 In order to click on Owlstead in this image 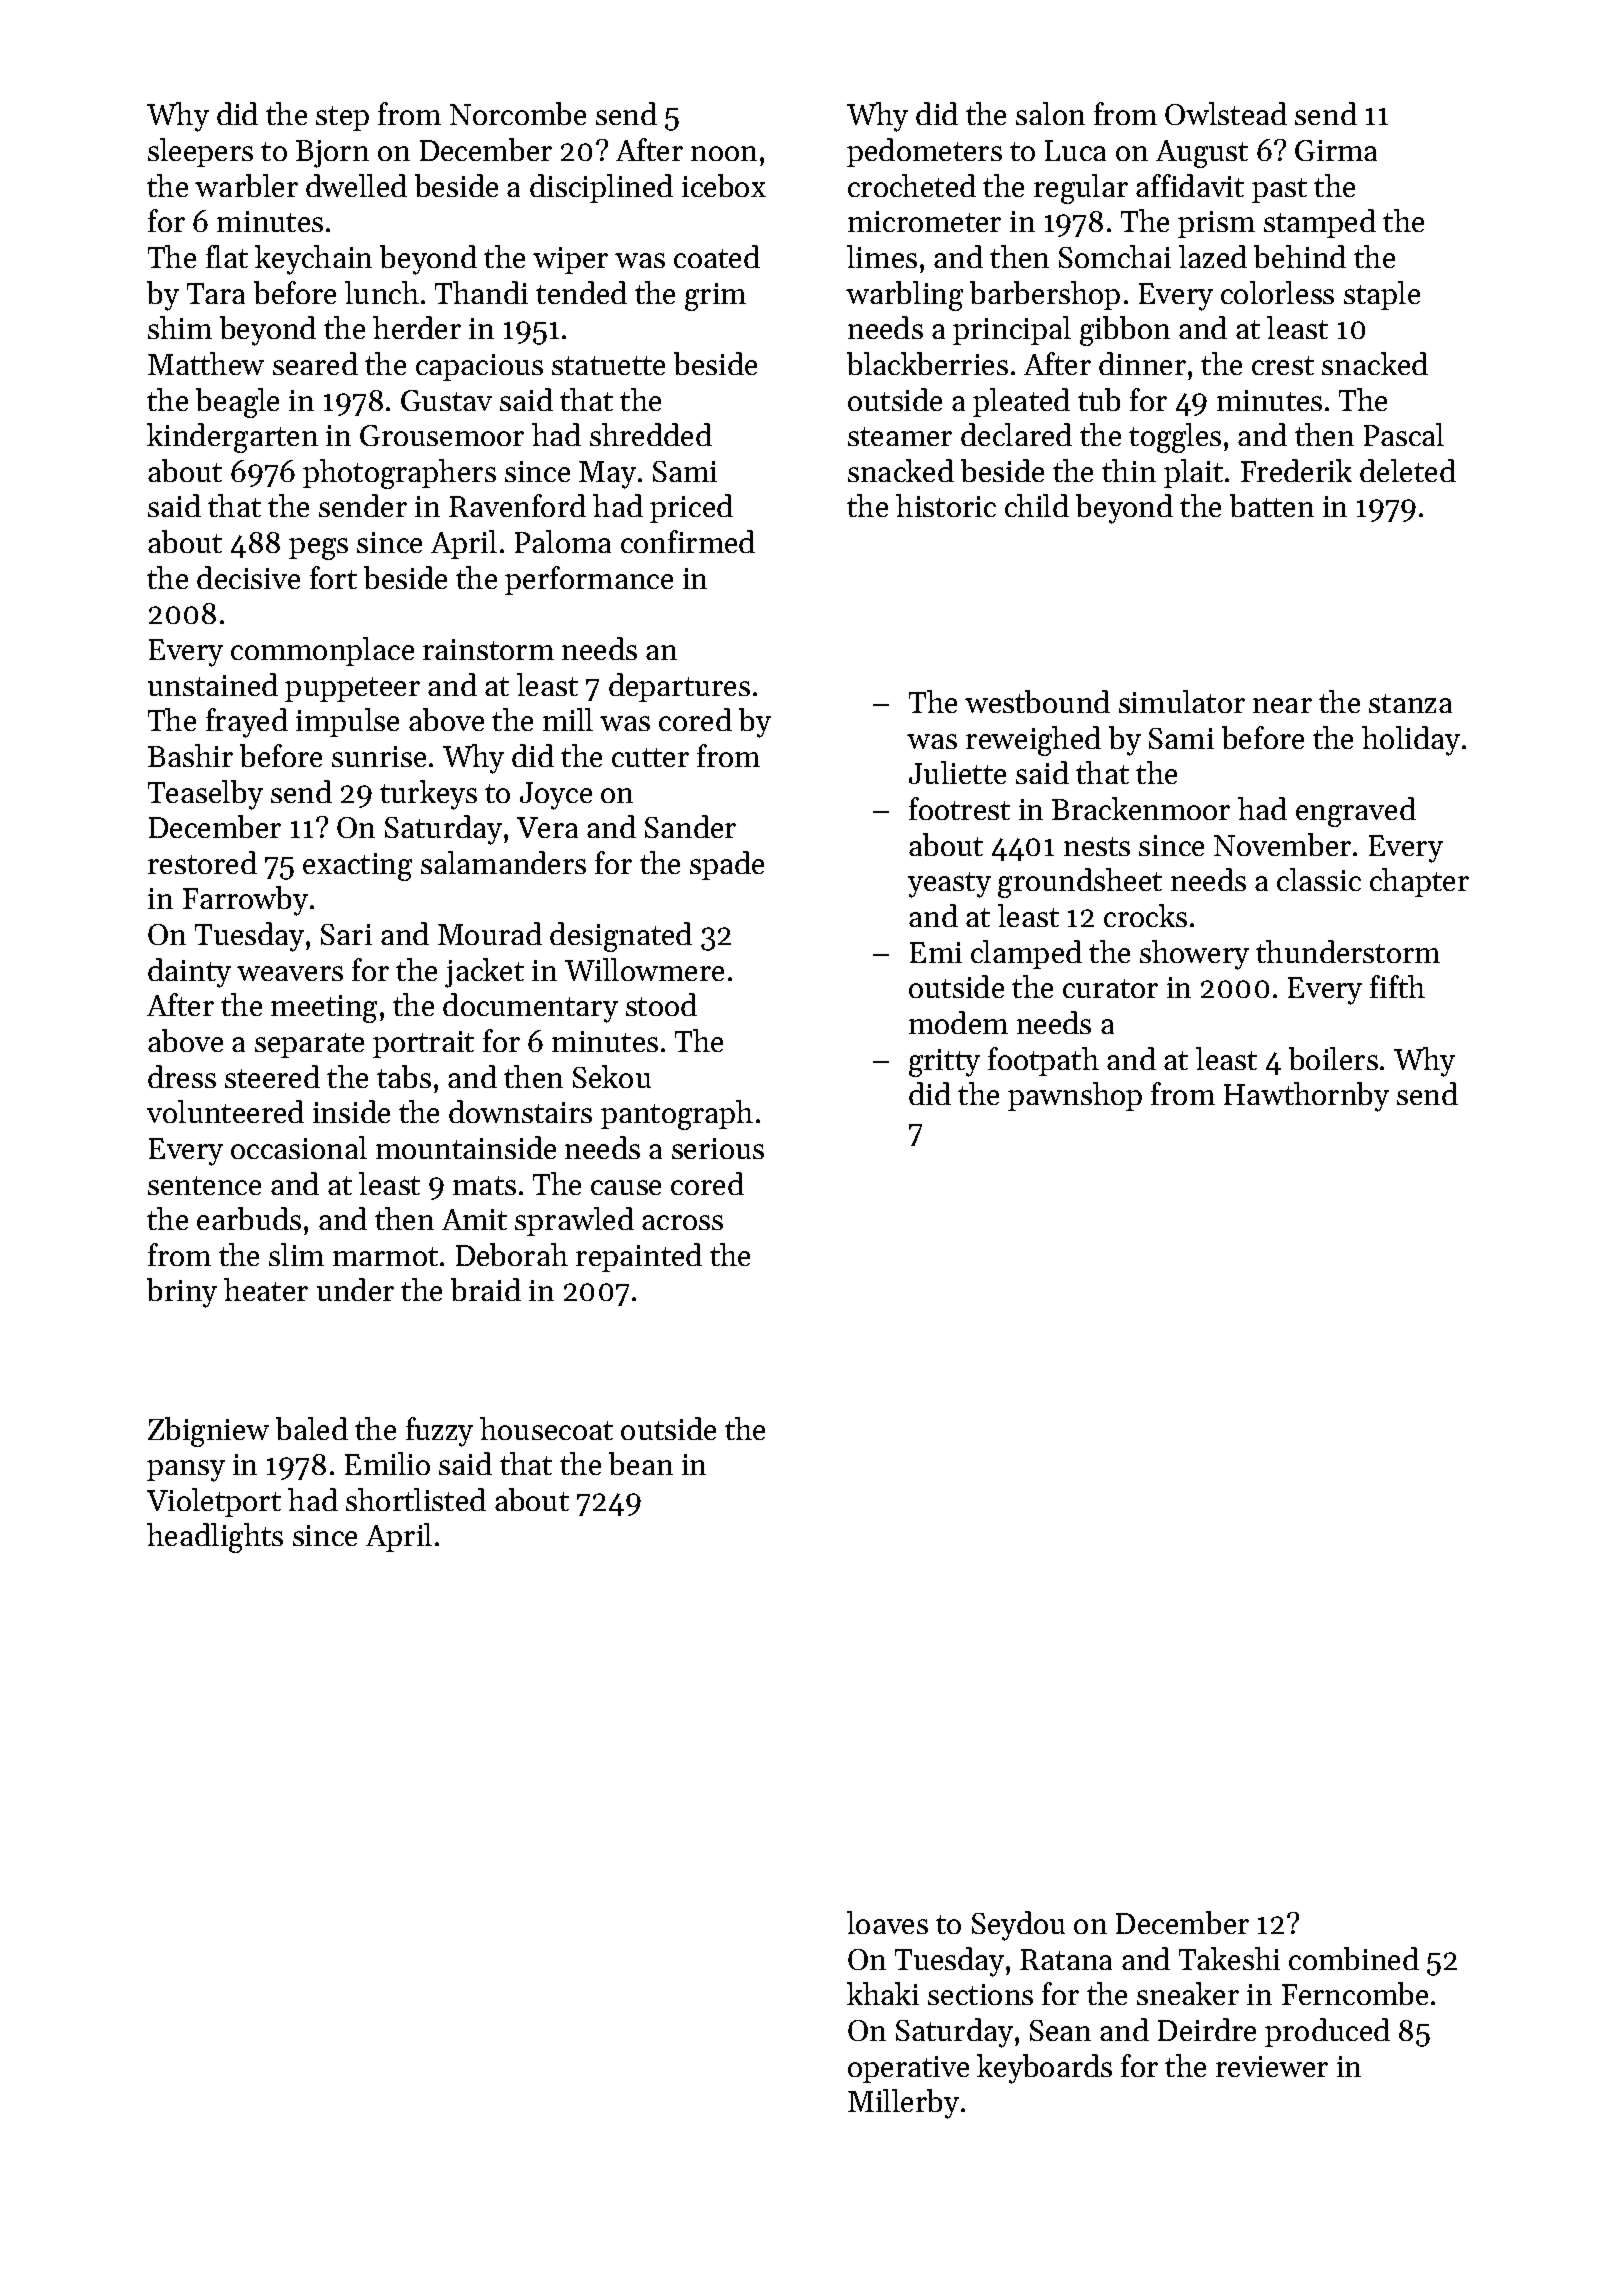, I will do `click(1226, 113)`.
